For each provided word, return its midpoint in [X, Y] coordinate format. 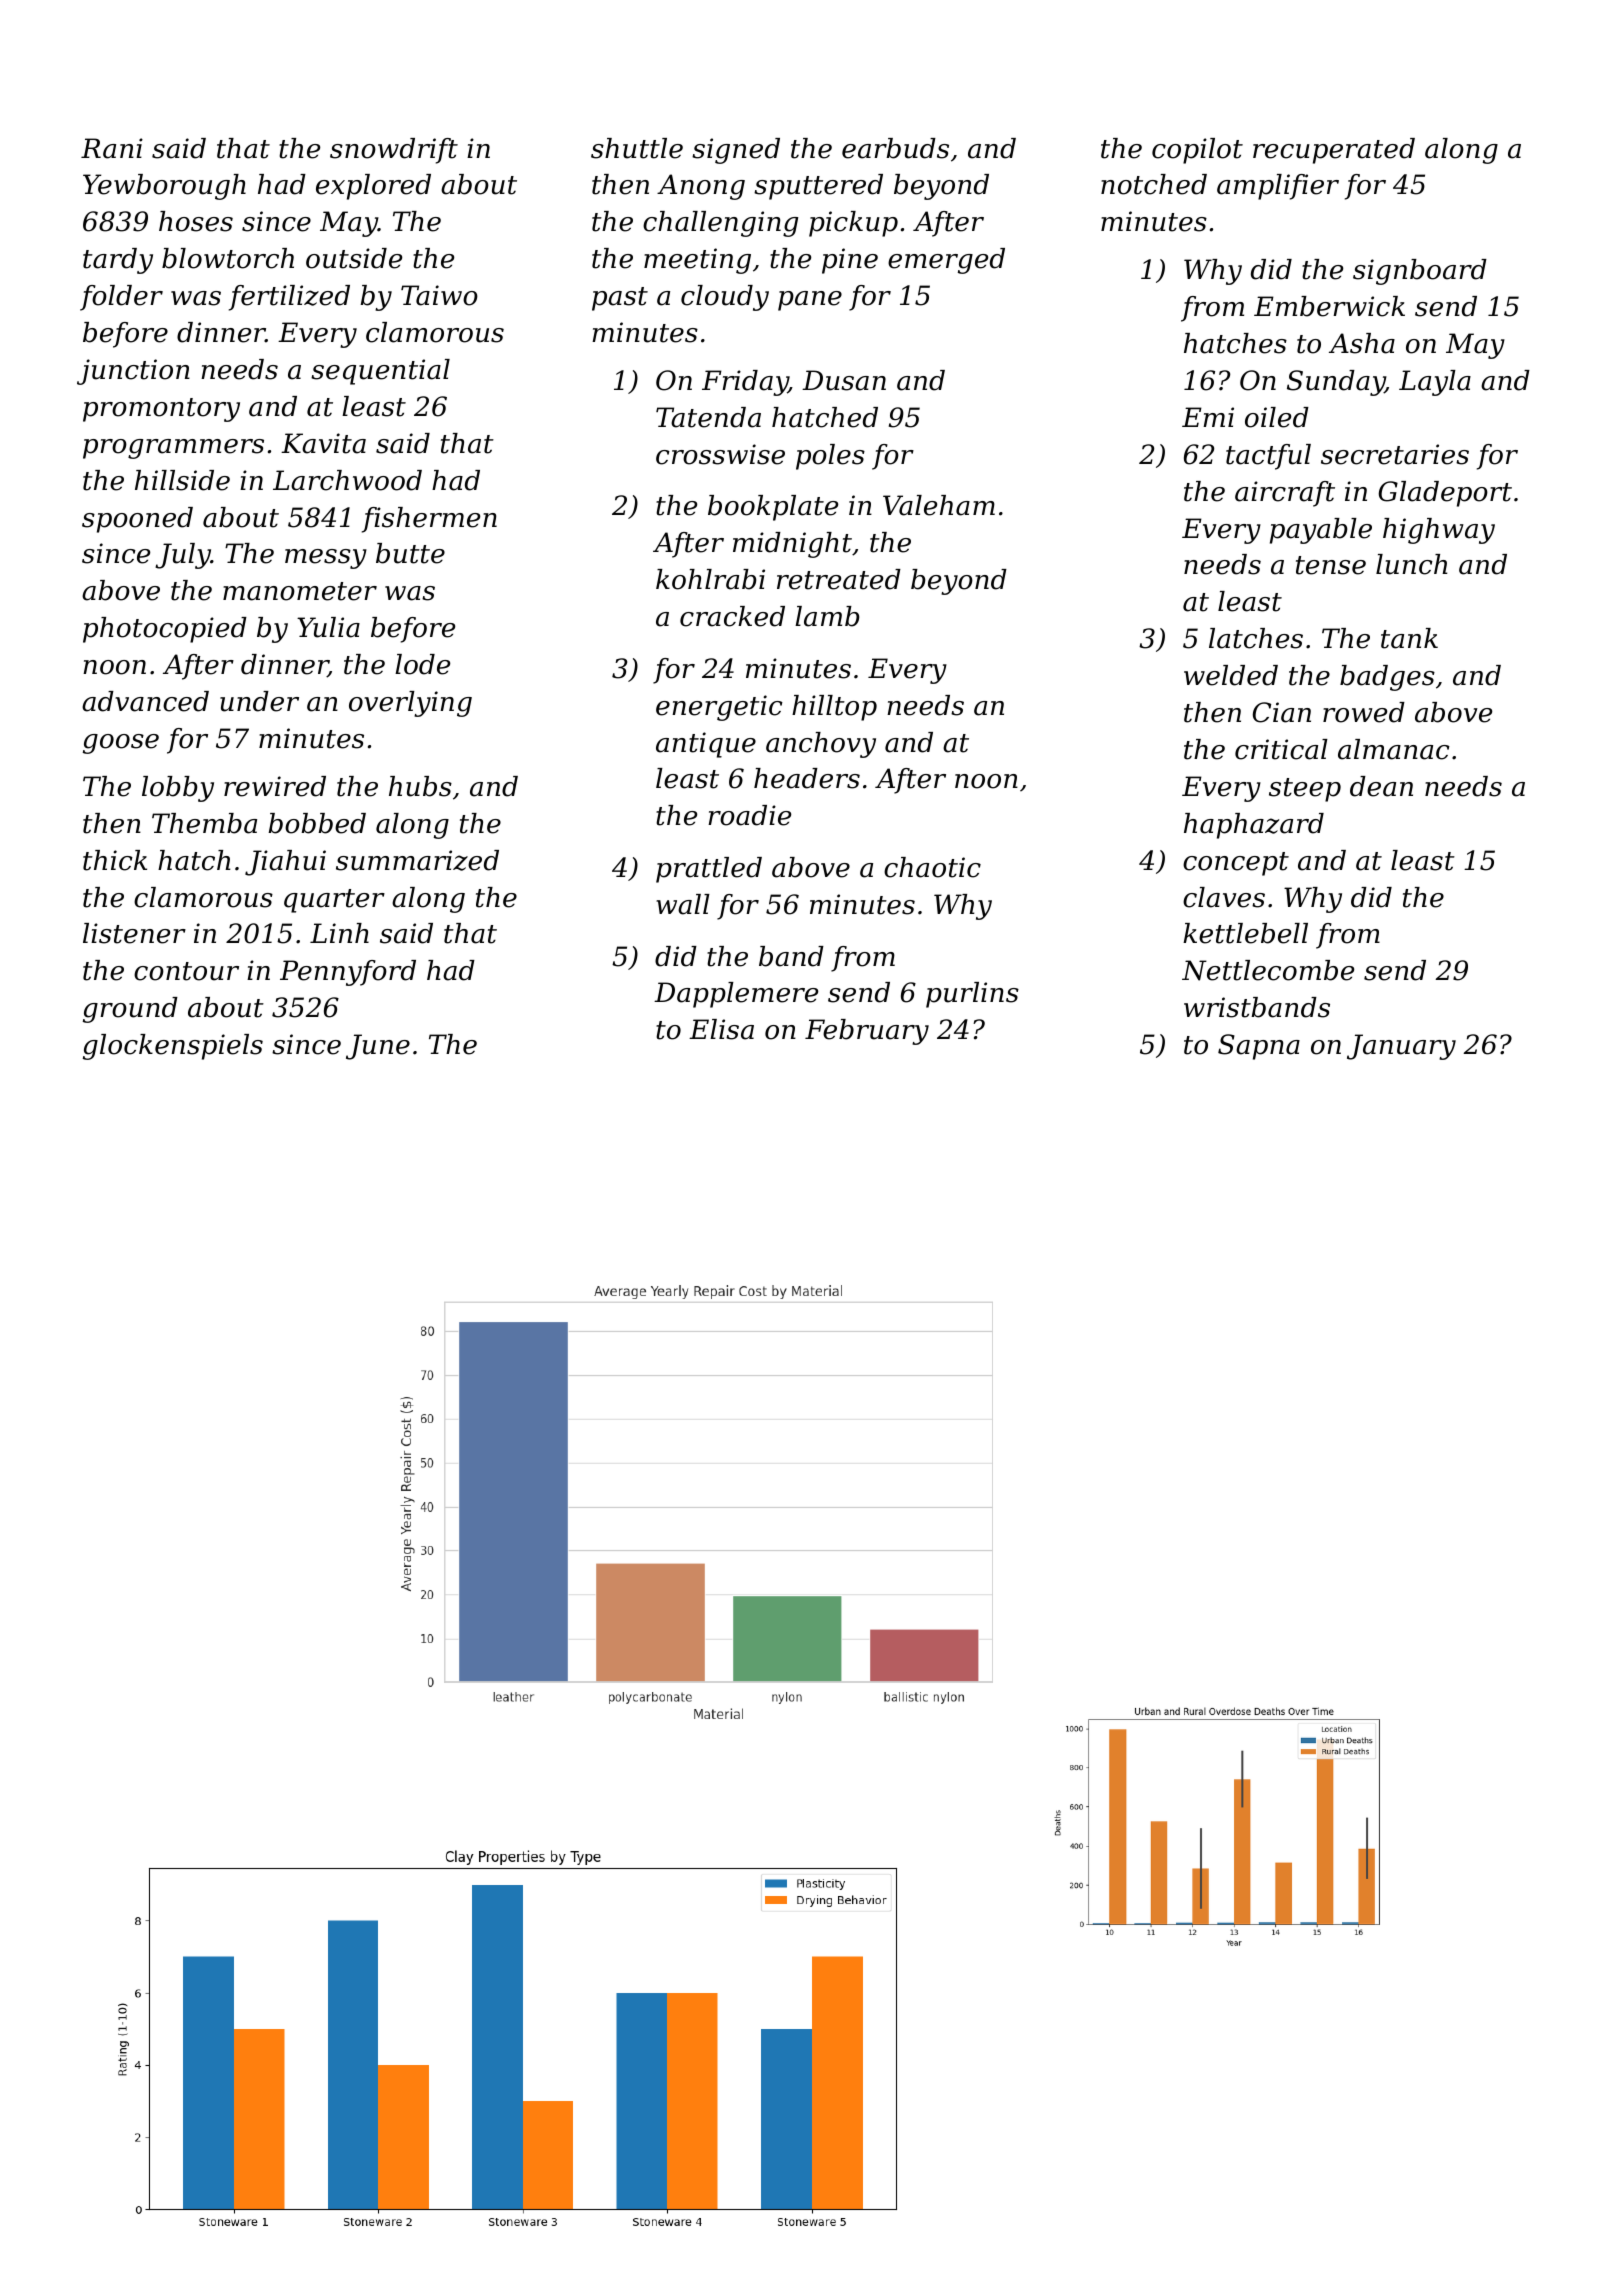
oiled [1277, 417]
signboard [1420, 272]
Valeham [939, 505]
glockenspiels [173, 1047]
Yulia [328, 627]
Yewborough [164, 187]
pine [850, 261]
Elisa [721, 1029]
